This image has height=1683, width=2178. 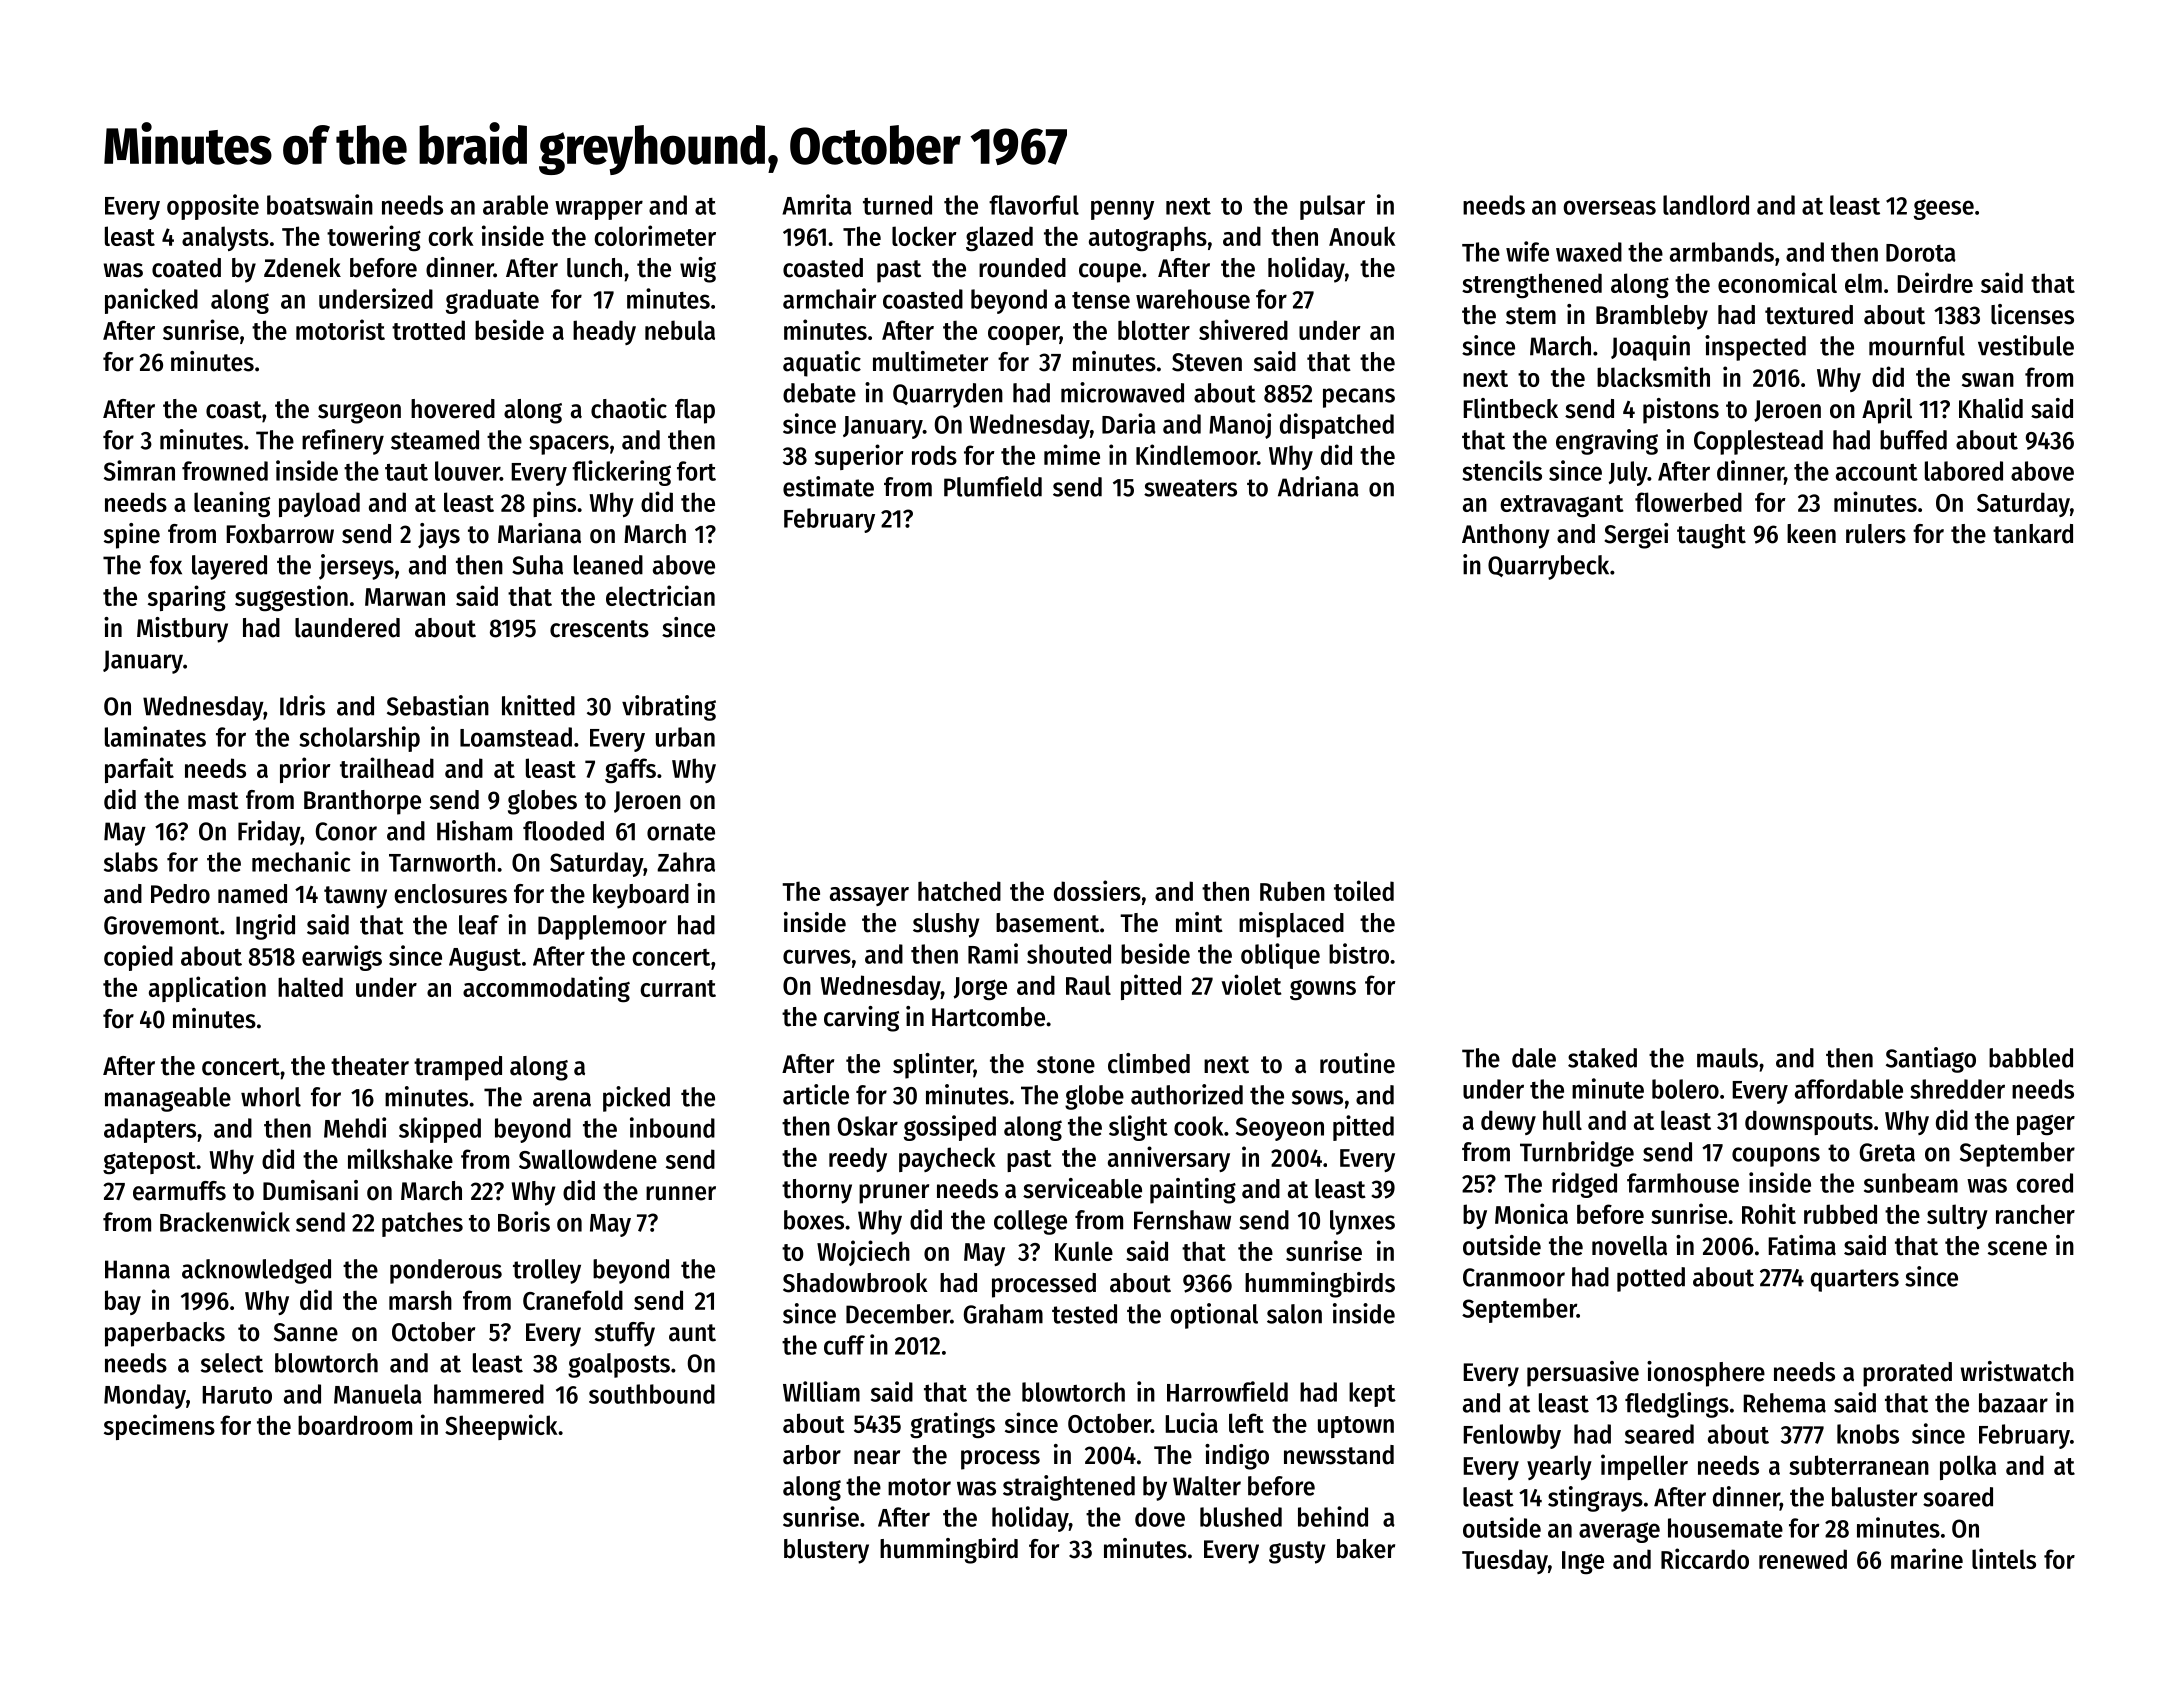 I want to click on stencils, so click(x=1502, y=470).
